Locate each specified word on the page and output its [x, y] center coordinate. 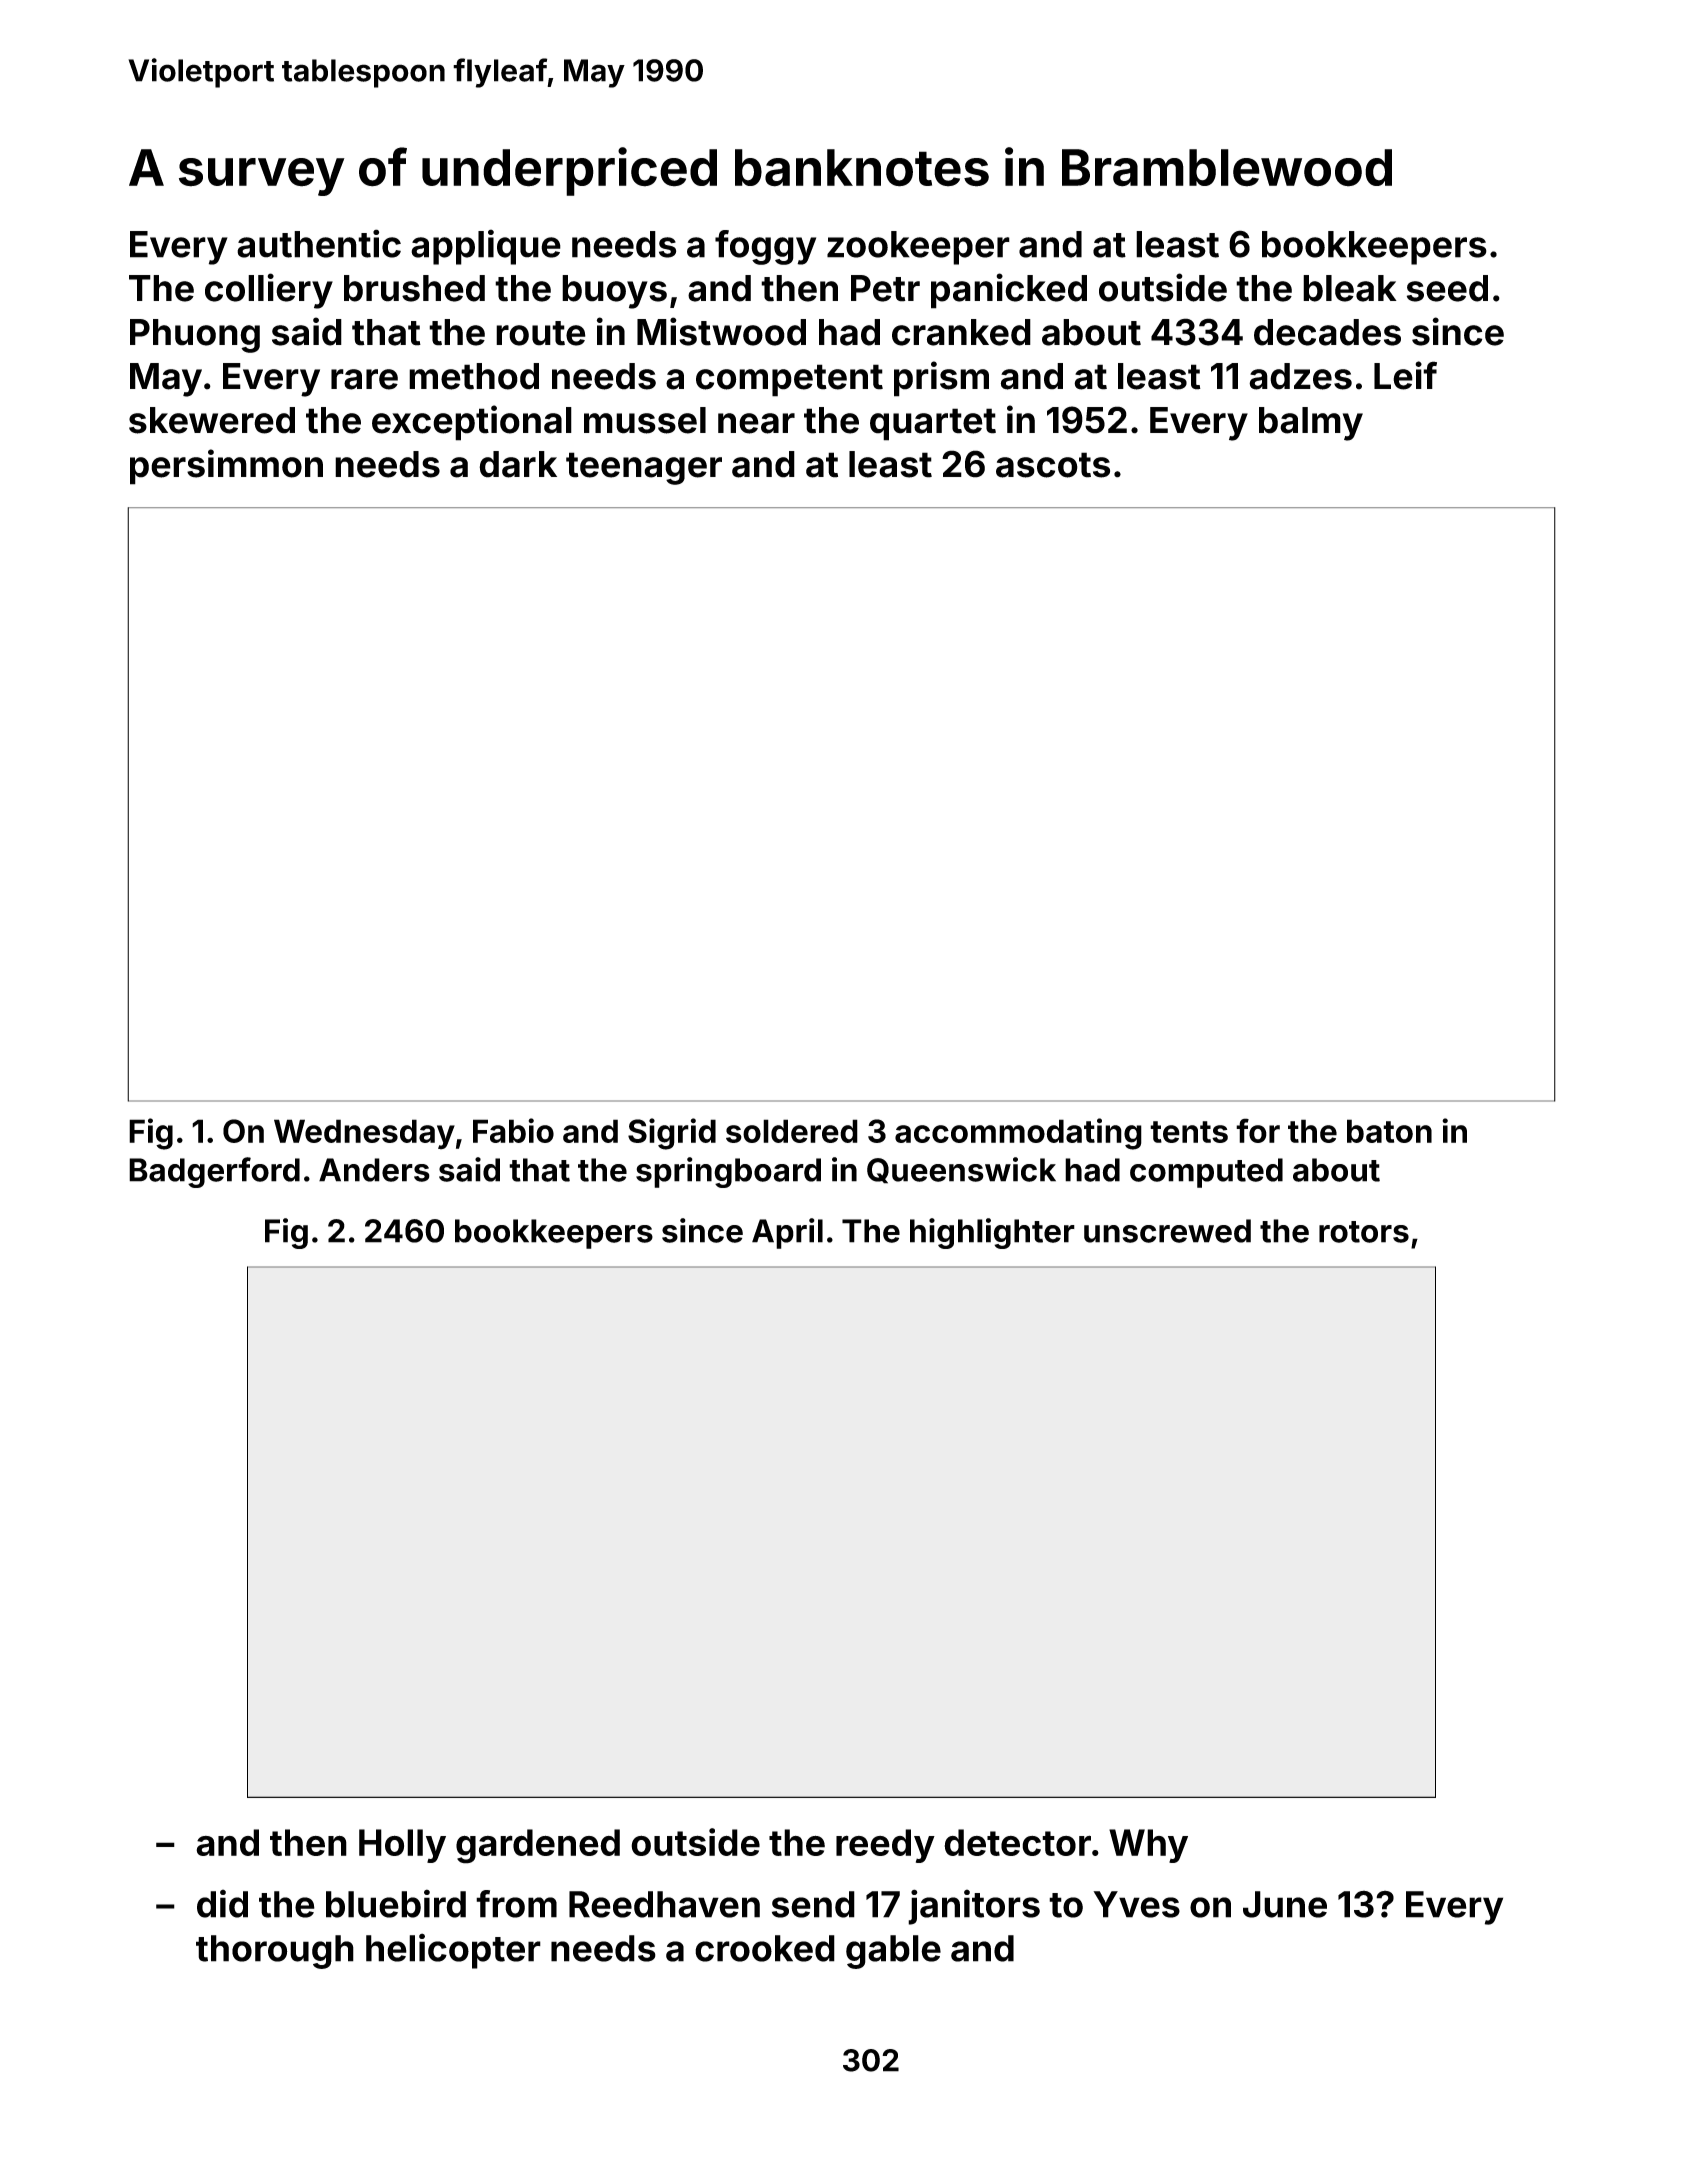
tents [1189, 1132]
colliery [269, 291]
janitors [974, 1907]
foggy [765, 247]
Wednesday [364, 1134]
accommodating [1018, 1134]
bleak [1350, 288]
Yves [1136, 1904]
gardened [538, 1846]
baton [1389, 1131]
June [1285, 1904]
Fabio [513, 1130]
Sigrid [672, 1134]
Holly [402, 1846]
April [787, 1233]
